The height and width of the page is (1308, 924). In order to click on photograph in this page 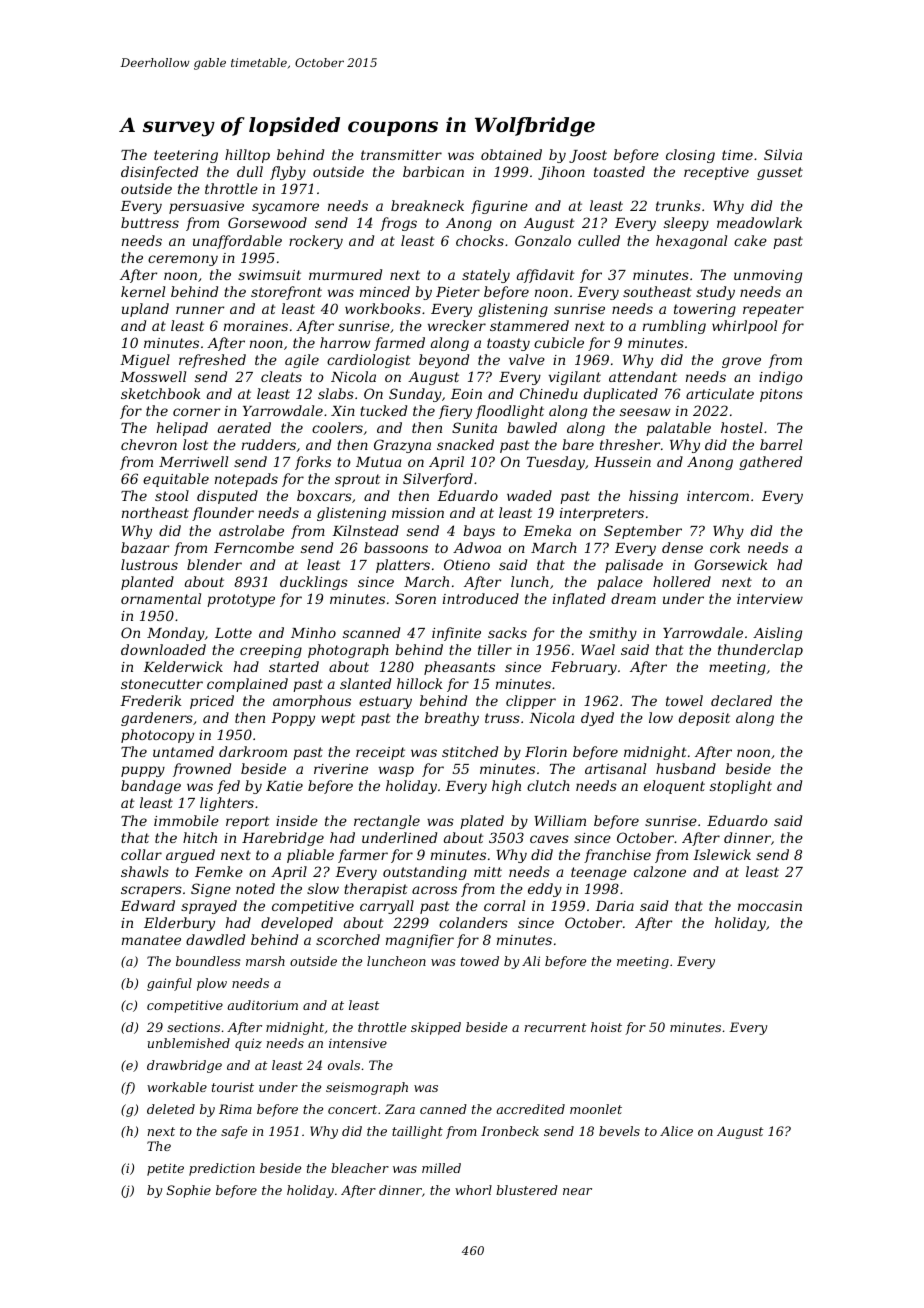, I will do `click(348, 651)`.
